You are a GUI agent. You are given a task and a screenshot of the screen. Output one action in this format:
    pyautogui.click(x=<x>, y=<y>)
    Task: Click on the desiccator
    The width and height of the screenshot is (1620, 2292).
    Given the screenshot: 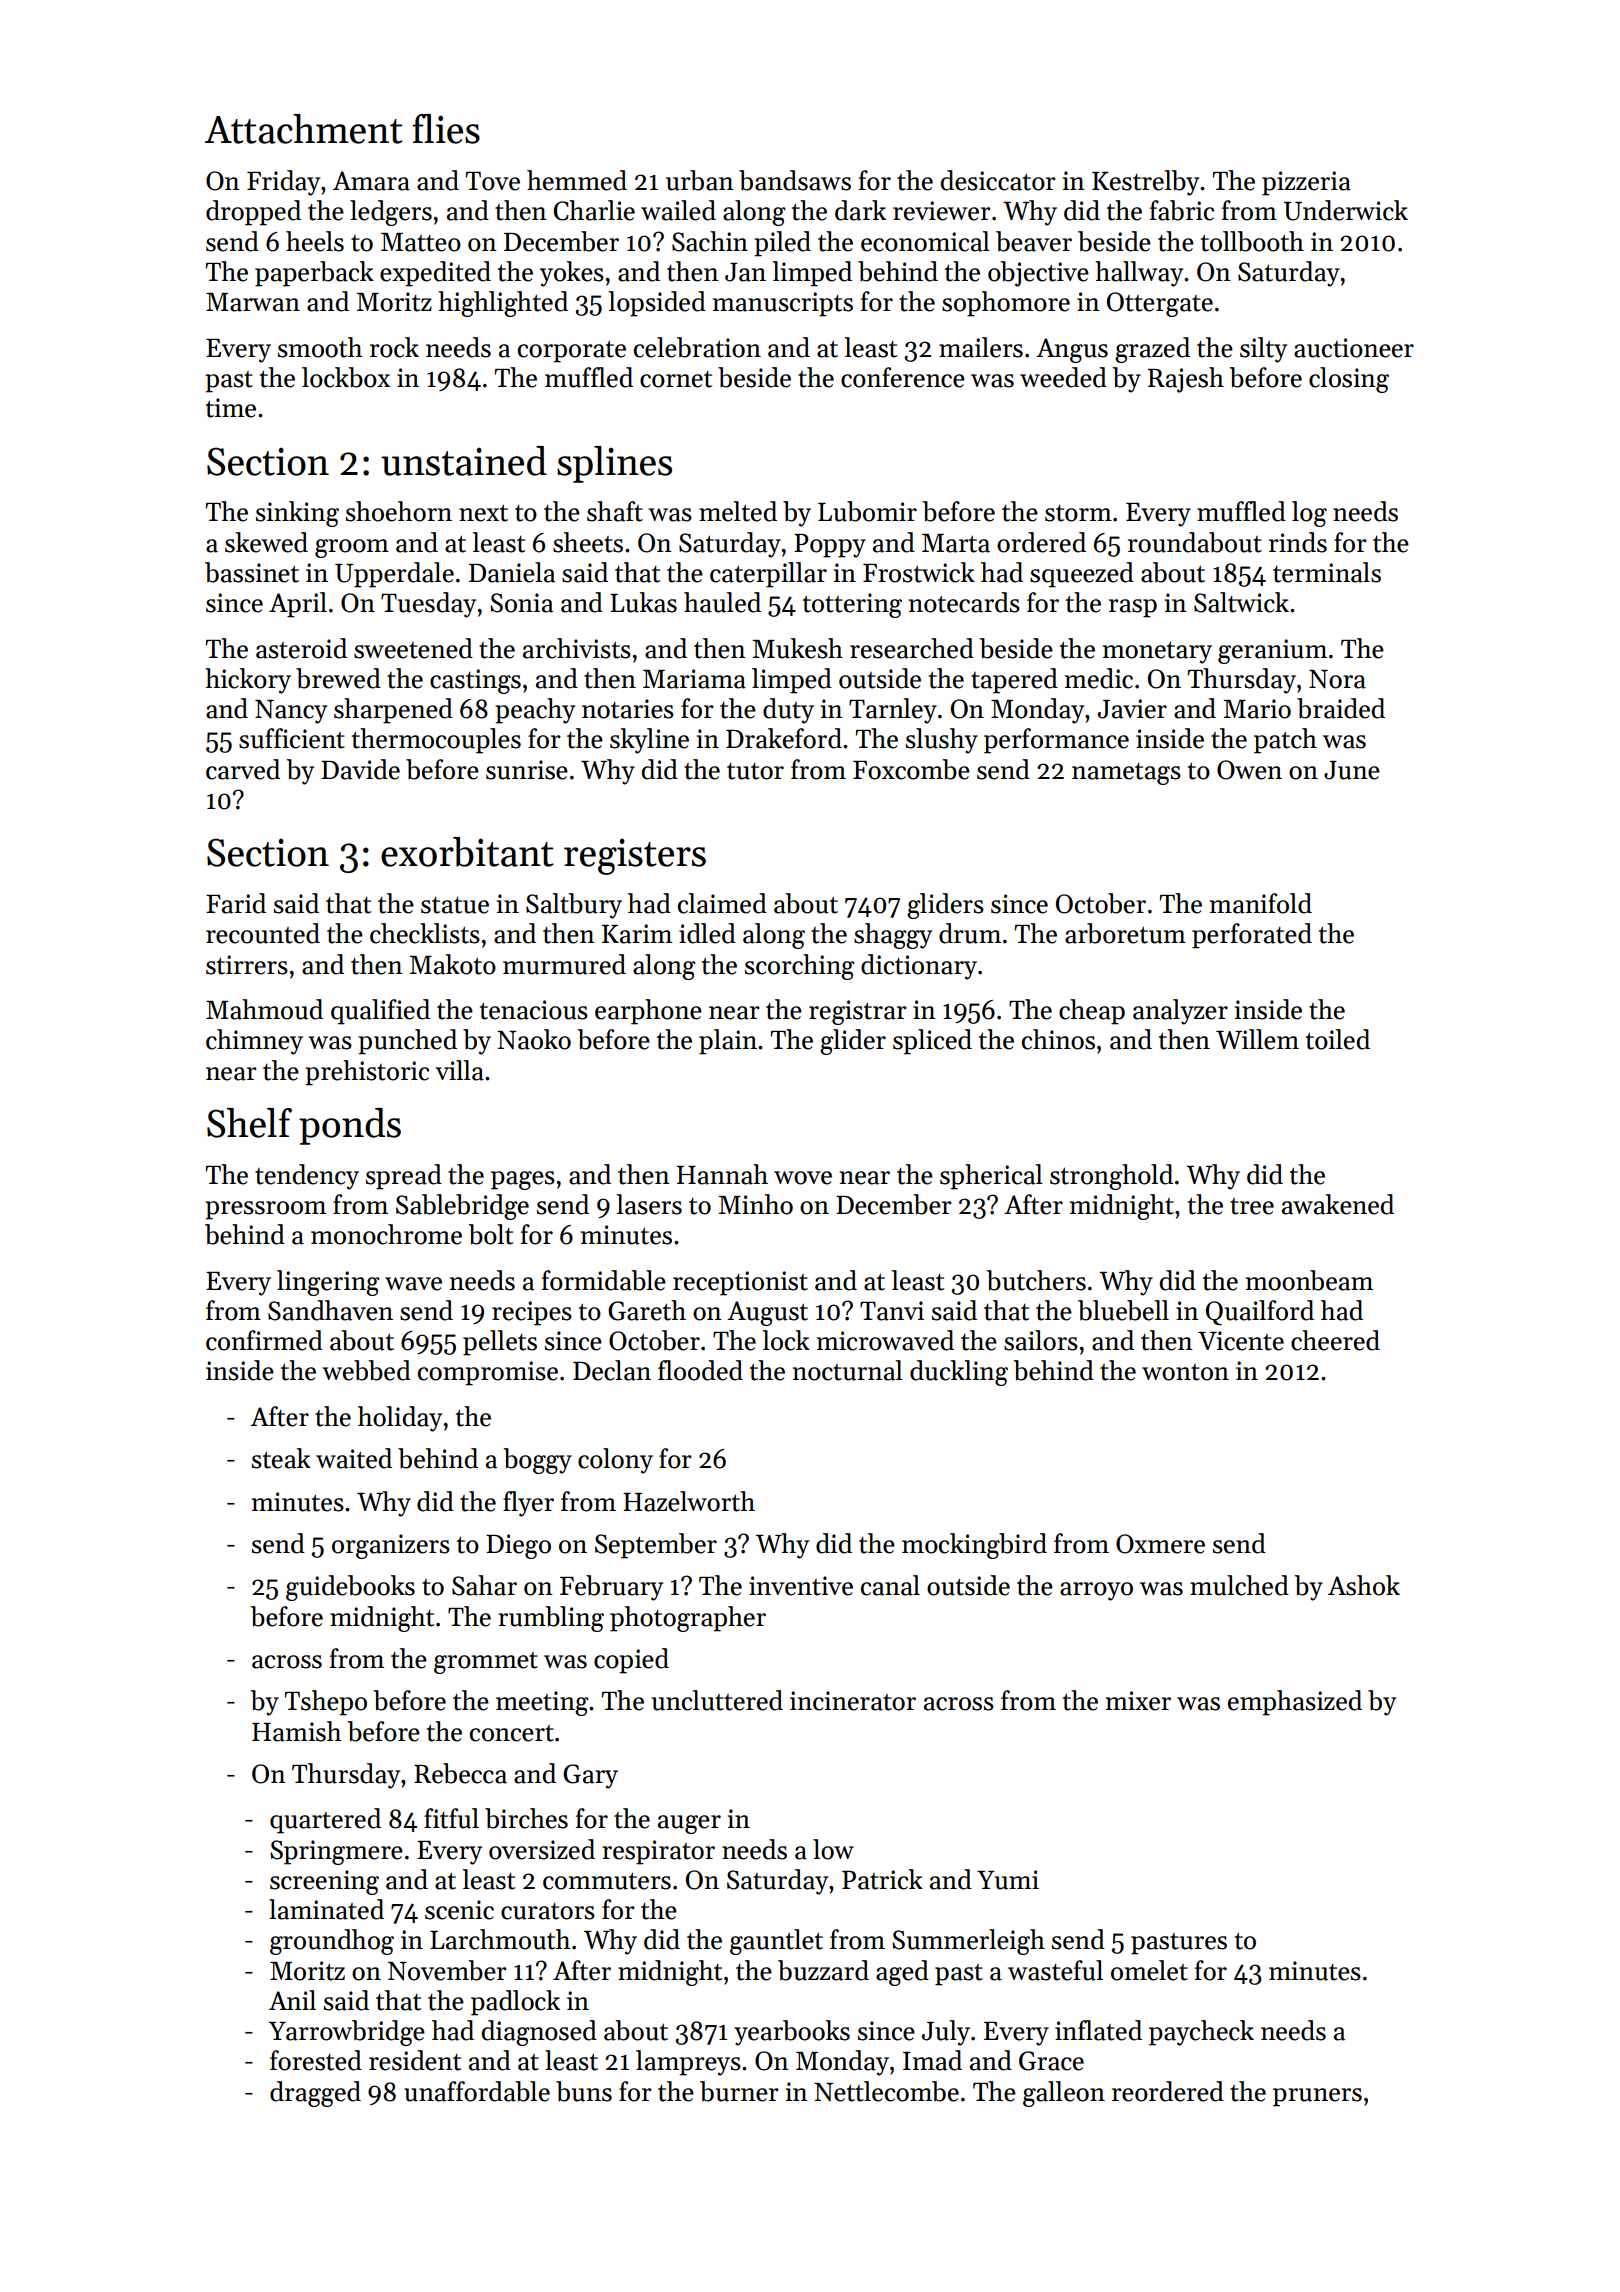 What is the action you would take?
    pyautogui.click(x=998, y=180)
